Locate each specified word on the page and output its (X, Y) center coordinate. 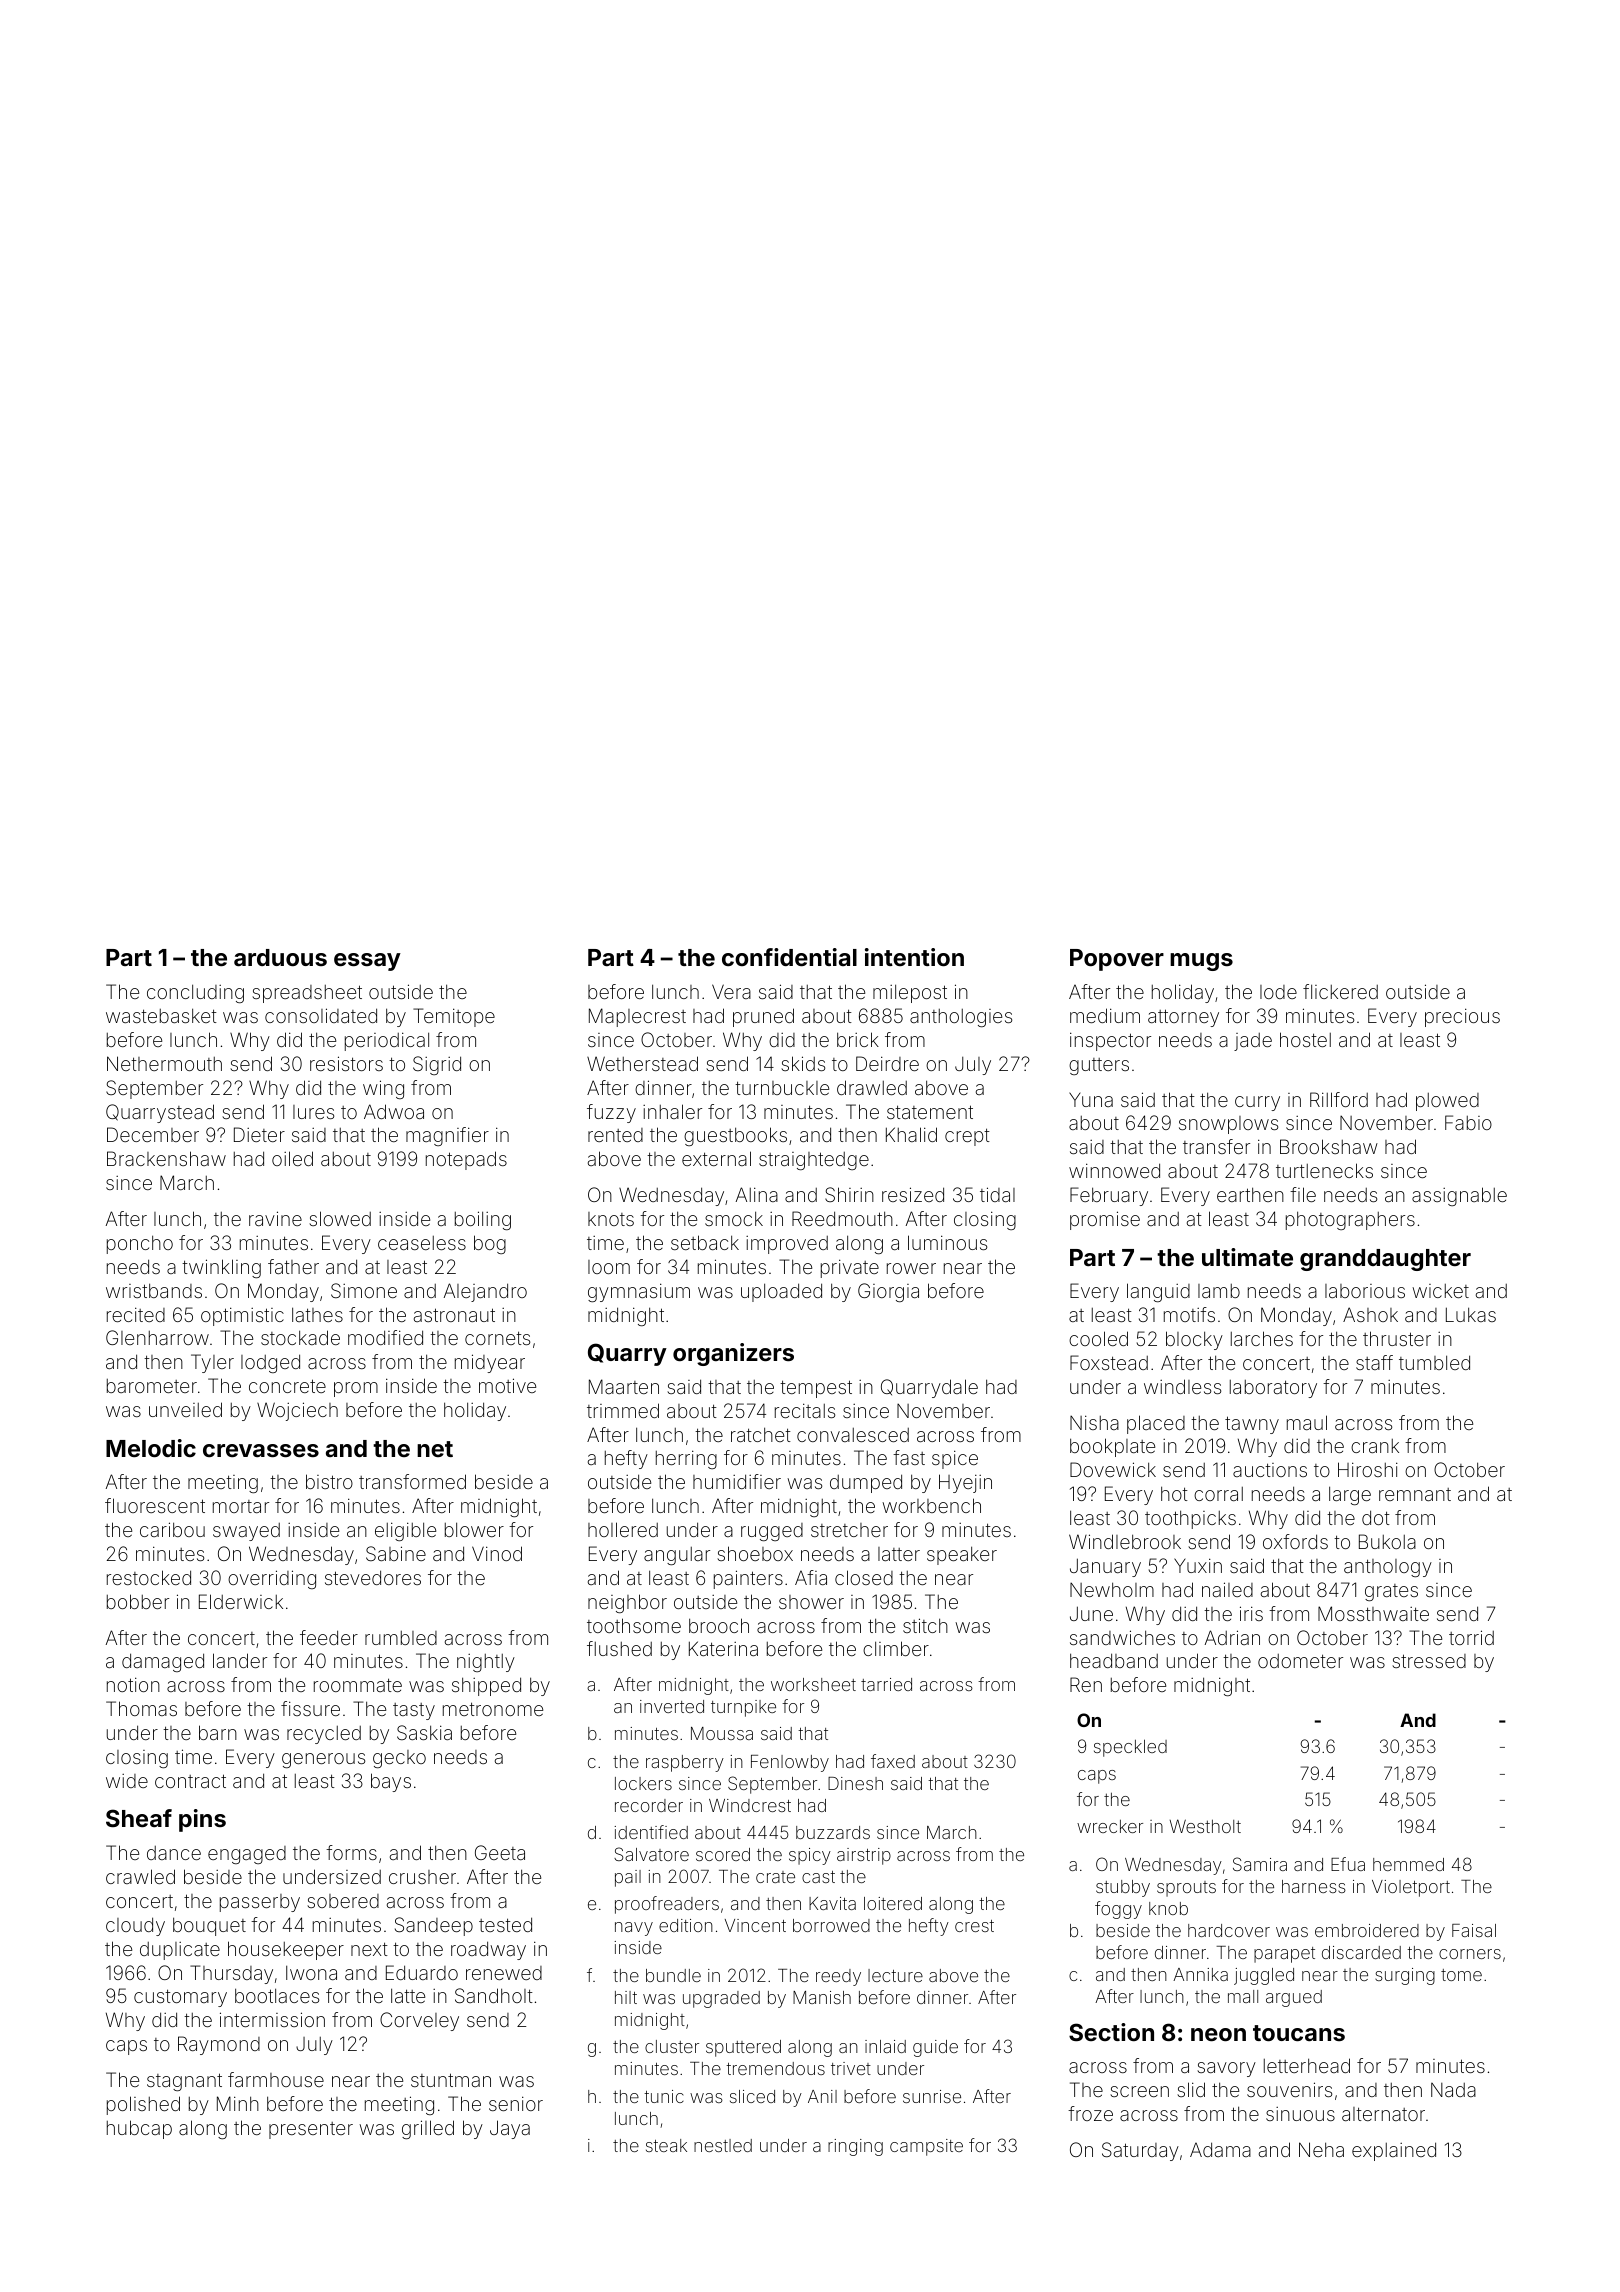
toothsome (634, 1625)
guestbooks (735, 1136)
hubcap (139, 2129)
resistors (346, 1063)
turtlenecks (1324, 1170)
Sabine (396, 1553)
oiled (292, 1158)
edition (686, 1925)
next (369, 1949)
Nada (1453, 2090)
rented (615, 1135)
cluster (672, 2046)
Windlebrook (1125, 1541)
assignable (1459, 1196)
